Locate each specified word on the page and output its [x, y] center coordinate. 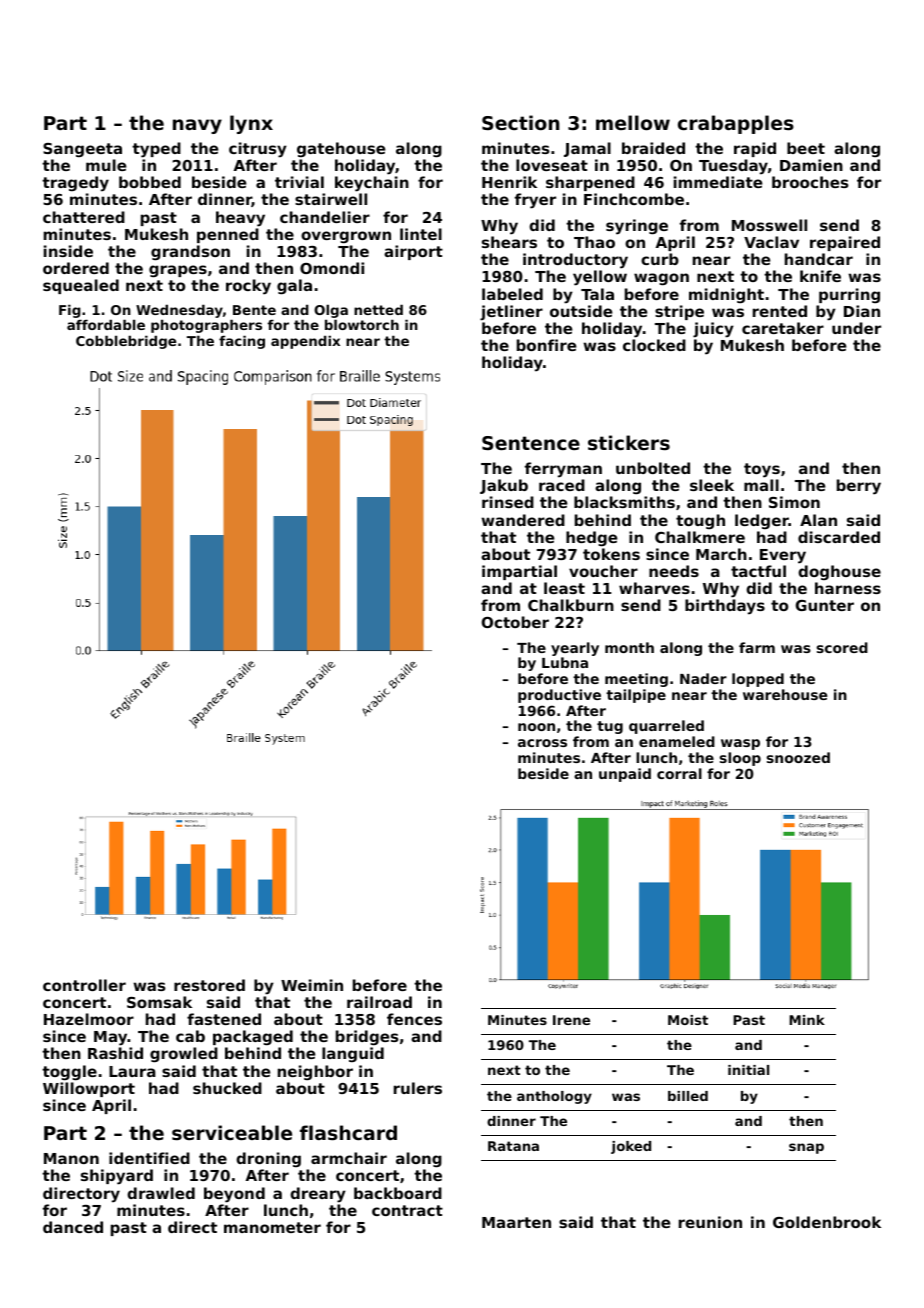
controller [84, 985]
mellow [633, 122]
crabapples [736, 124]
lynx [251, 124]
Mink [807, 1020]
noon [536, 727]
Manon [71, 1158]
